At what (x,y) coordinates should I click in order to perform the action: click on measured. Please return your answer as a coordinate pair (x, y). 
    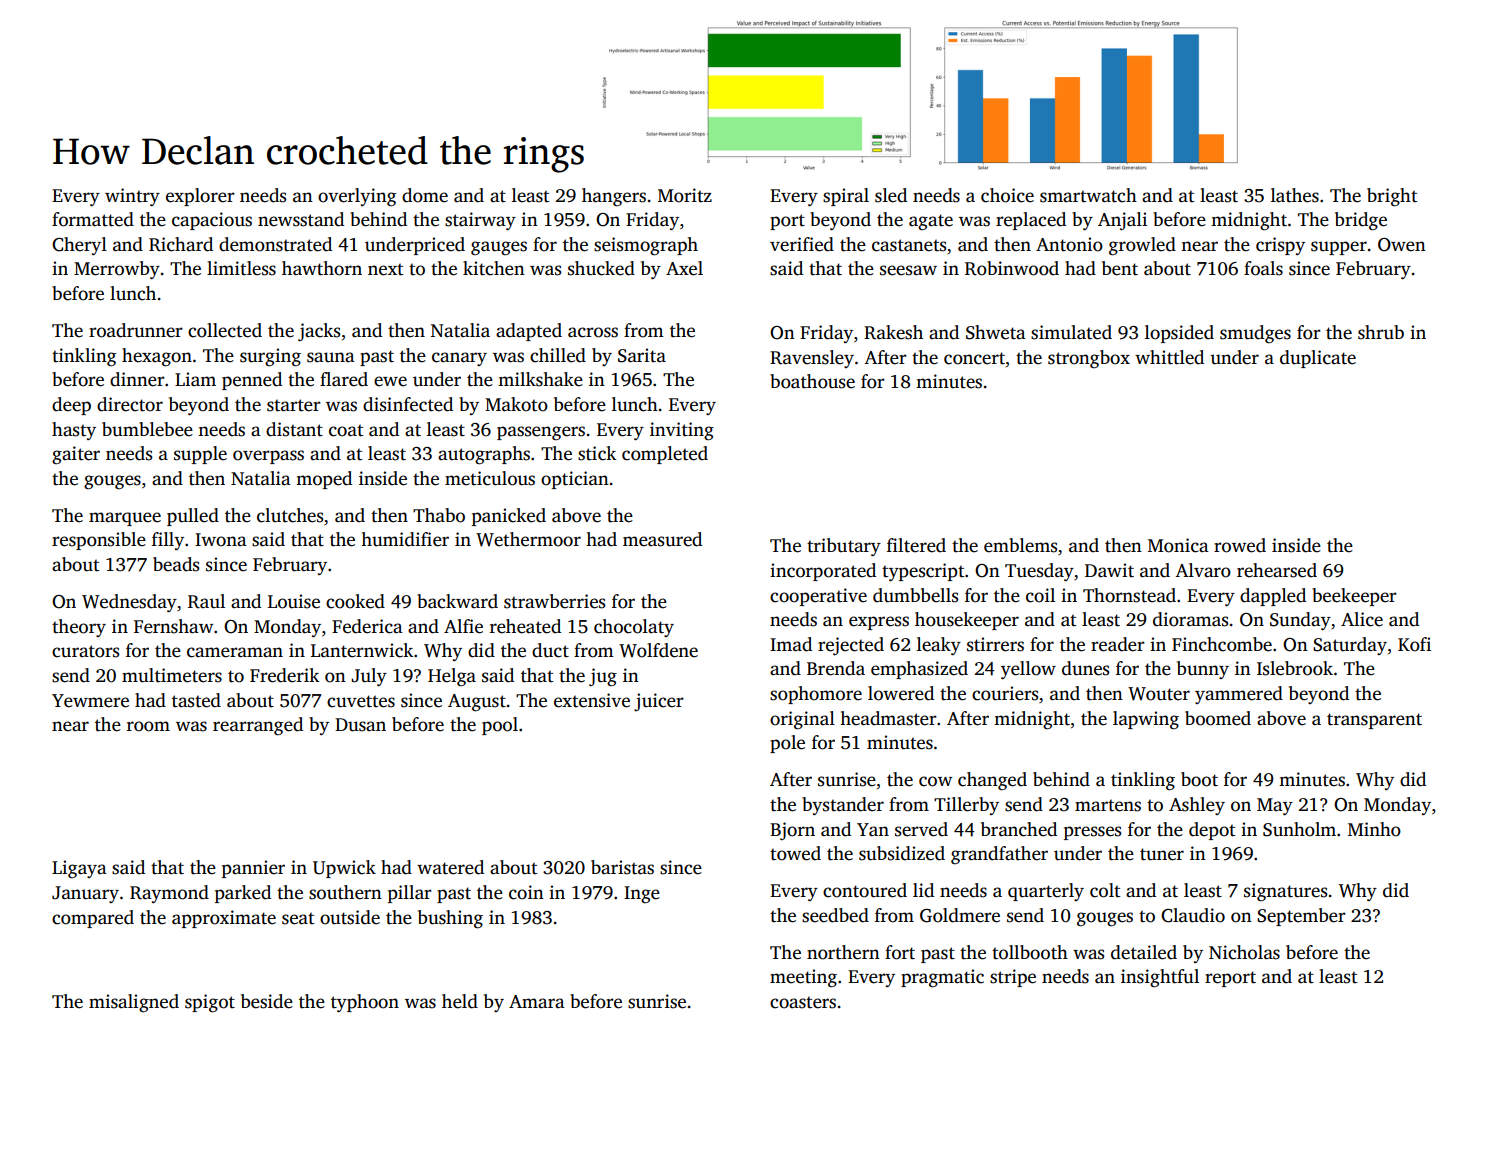
    Looking at the image, I should click on (662, 539).
